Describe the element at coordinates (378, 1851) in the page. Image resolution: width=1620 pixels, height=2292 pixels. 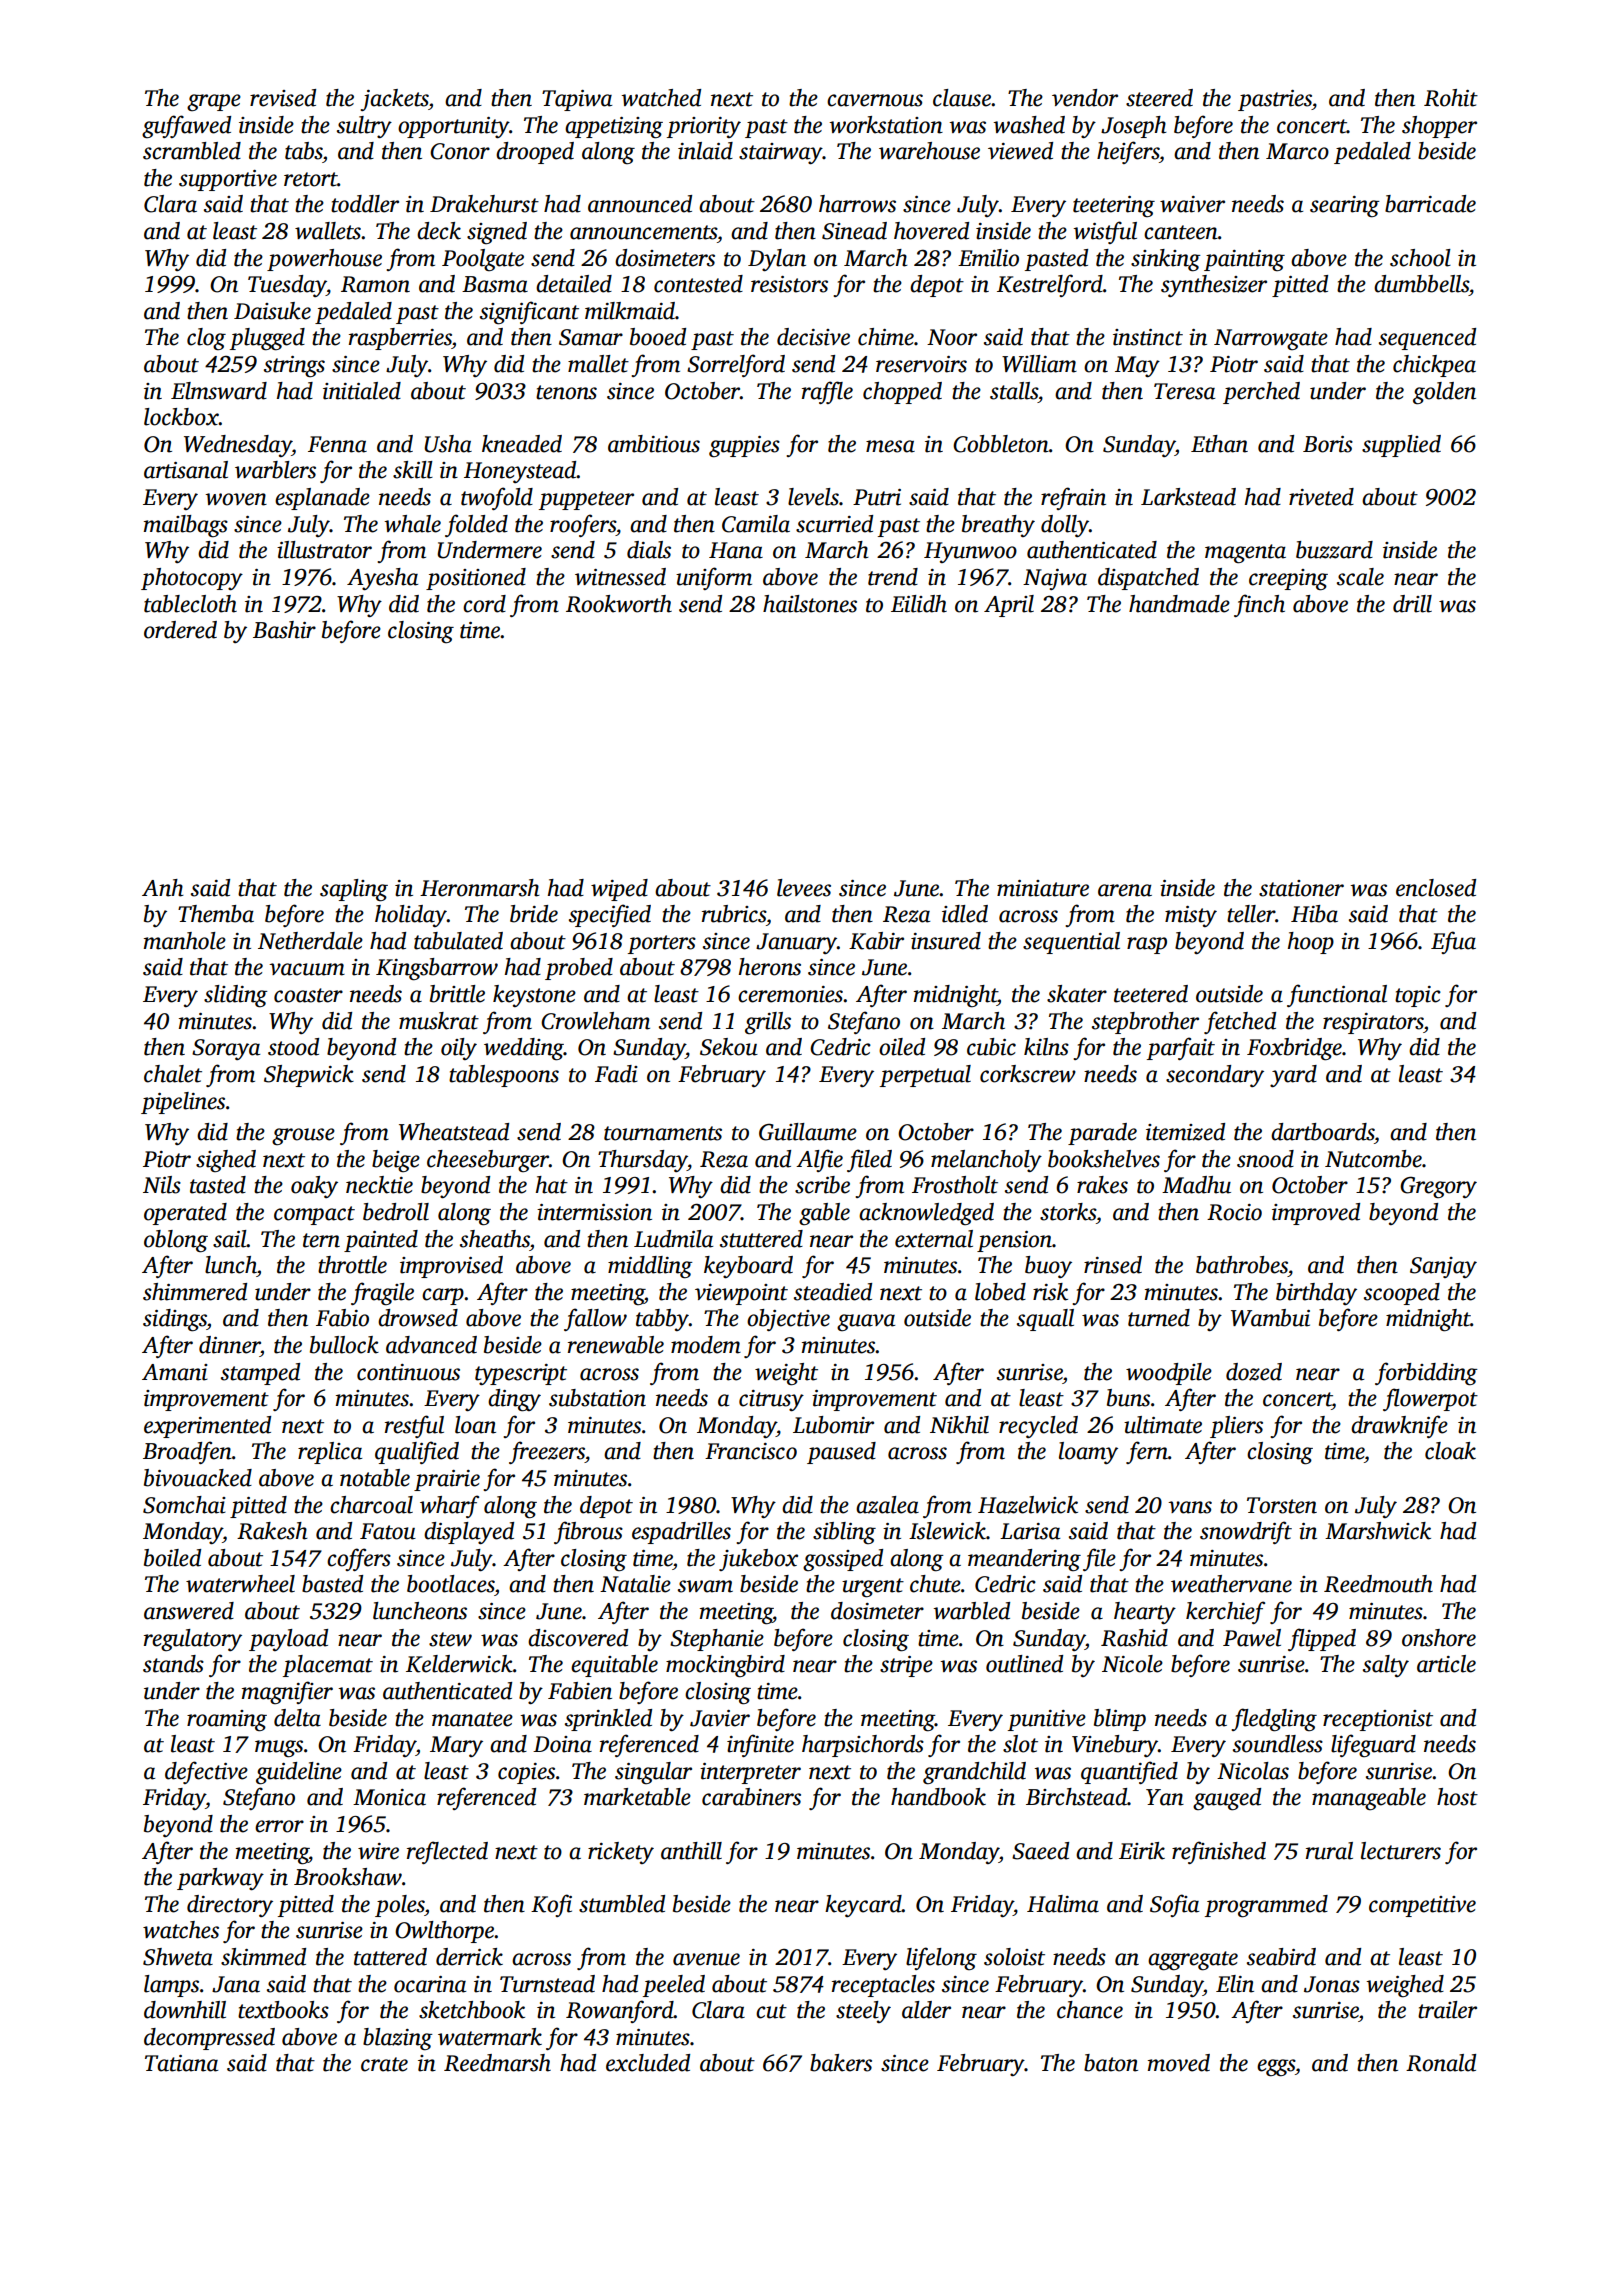
I see `wire` at that location.
